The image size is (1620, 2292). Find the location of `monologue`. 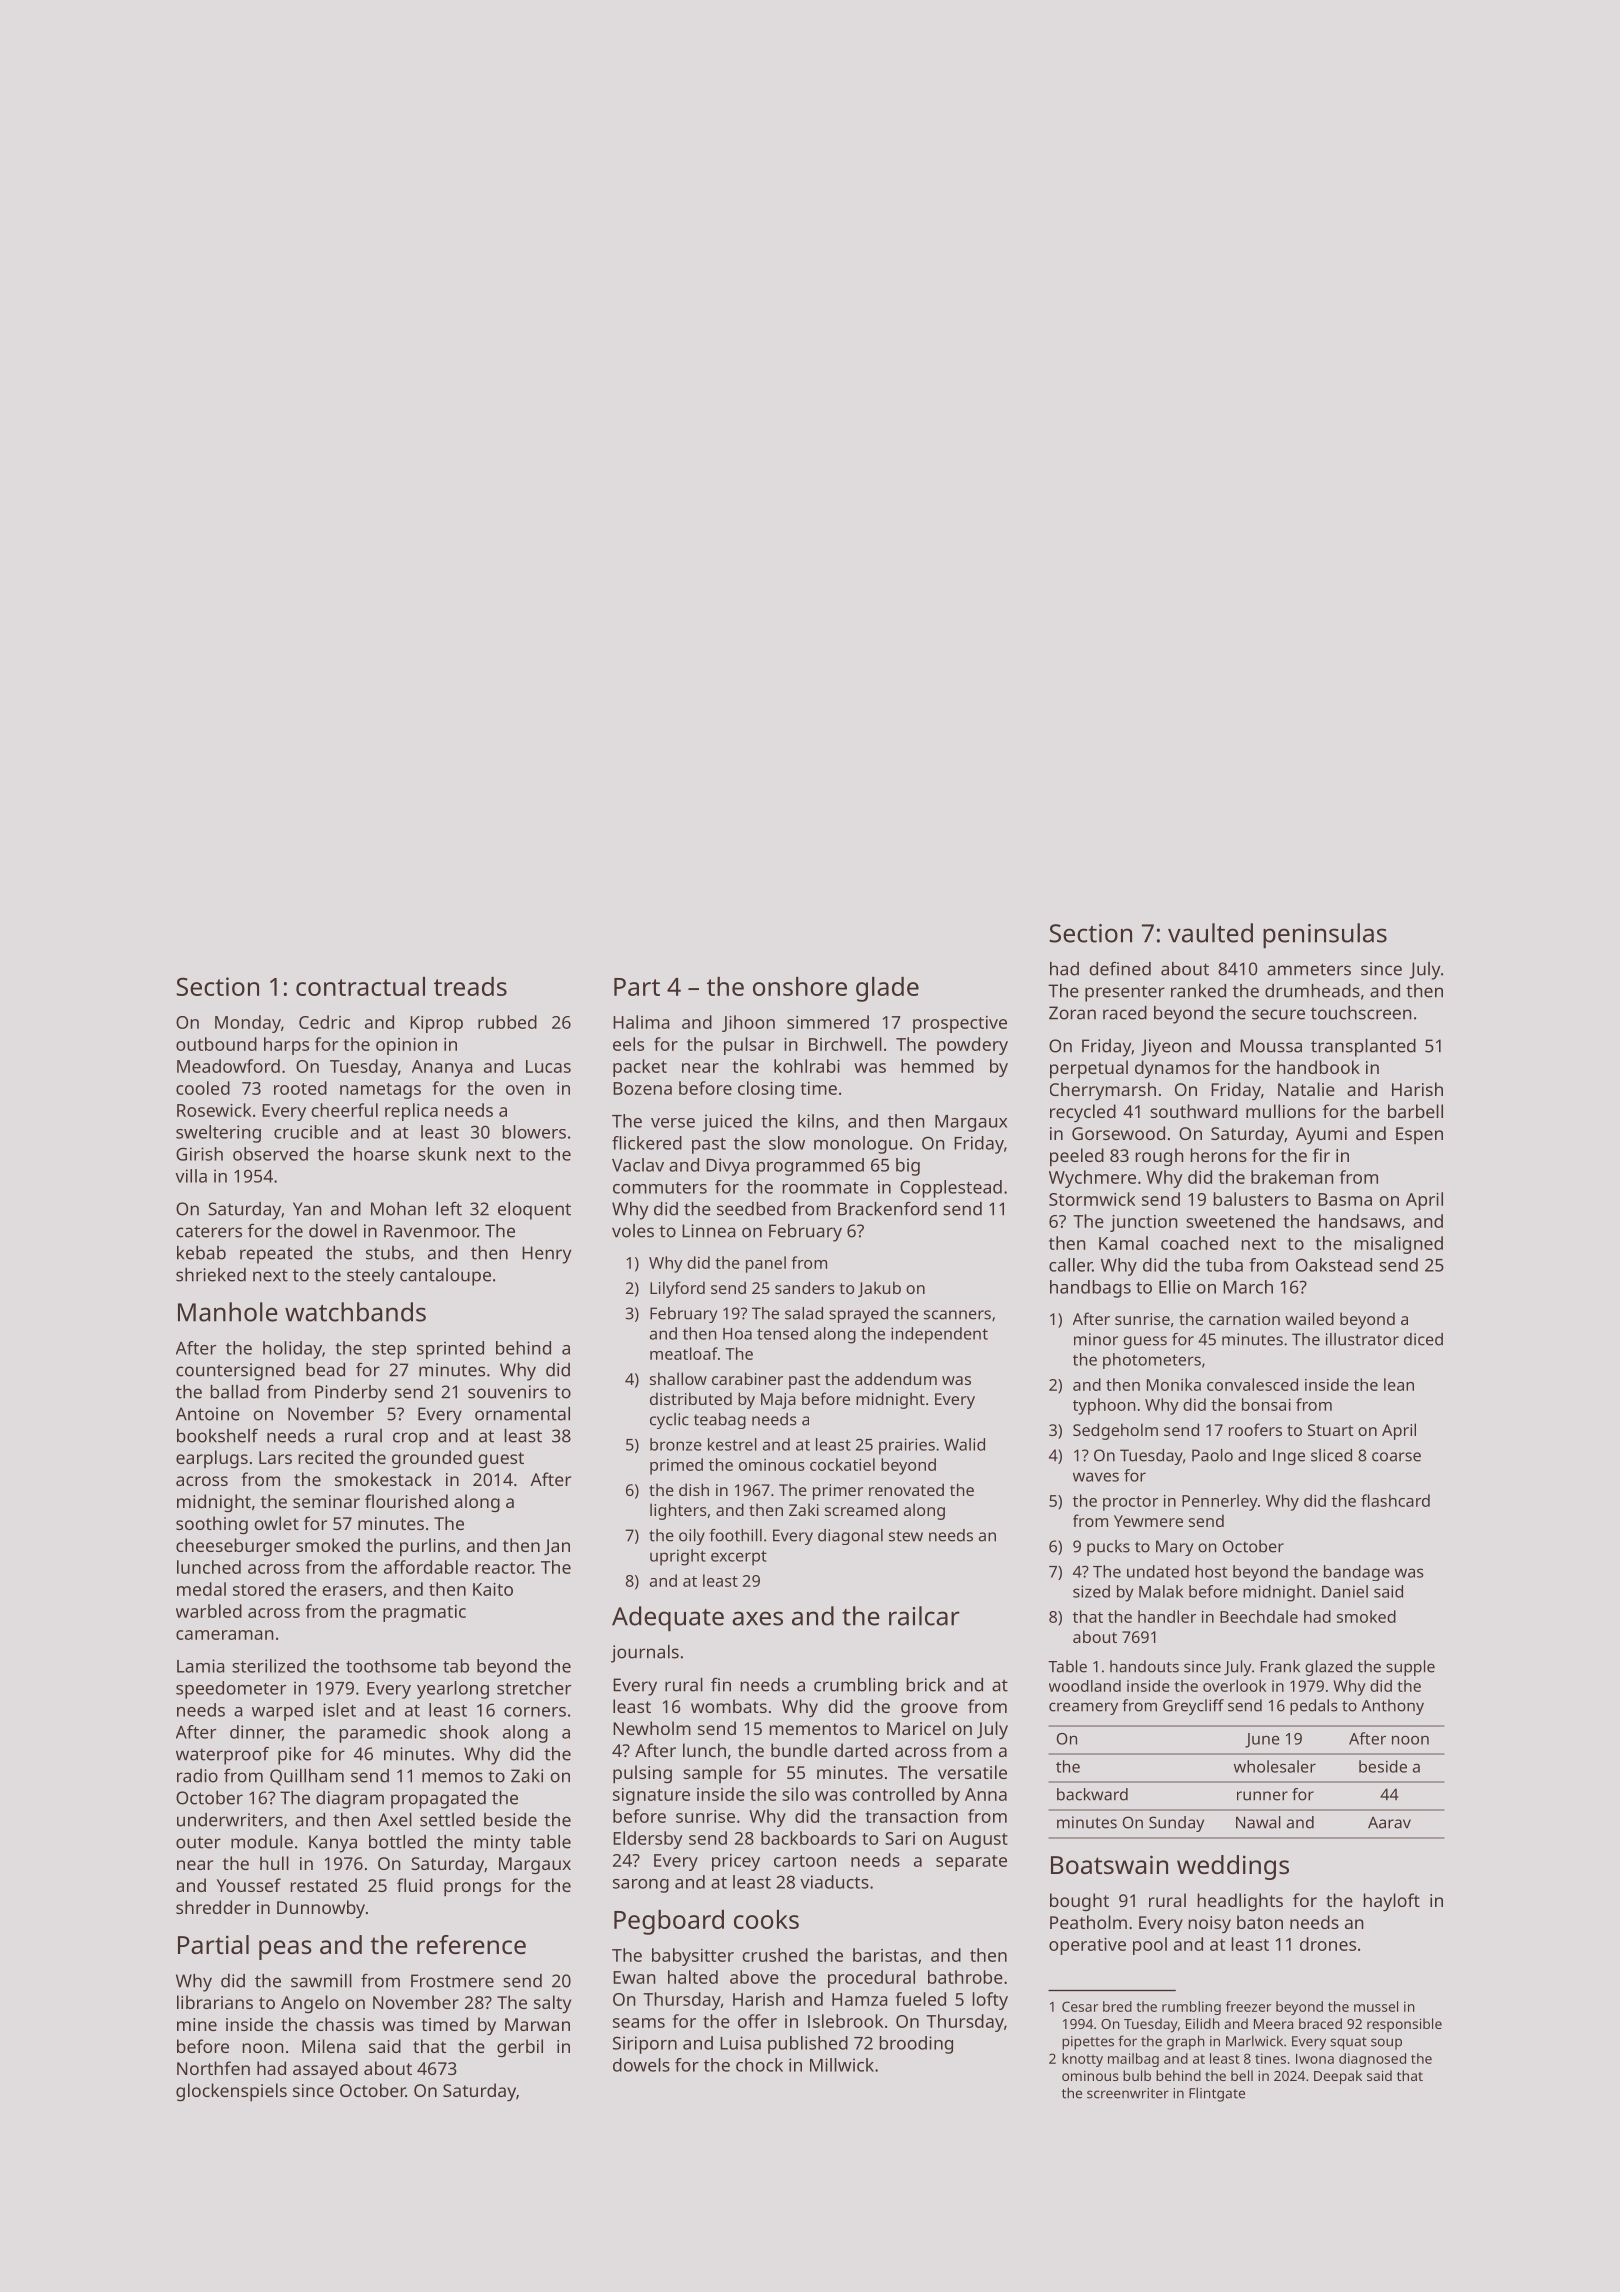

monologue is located at coordinates (861, 1145).
